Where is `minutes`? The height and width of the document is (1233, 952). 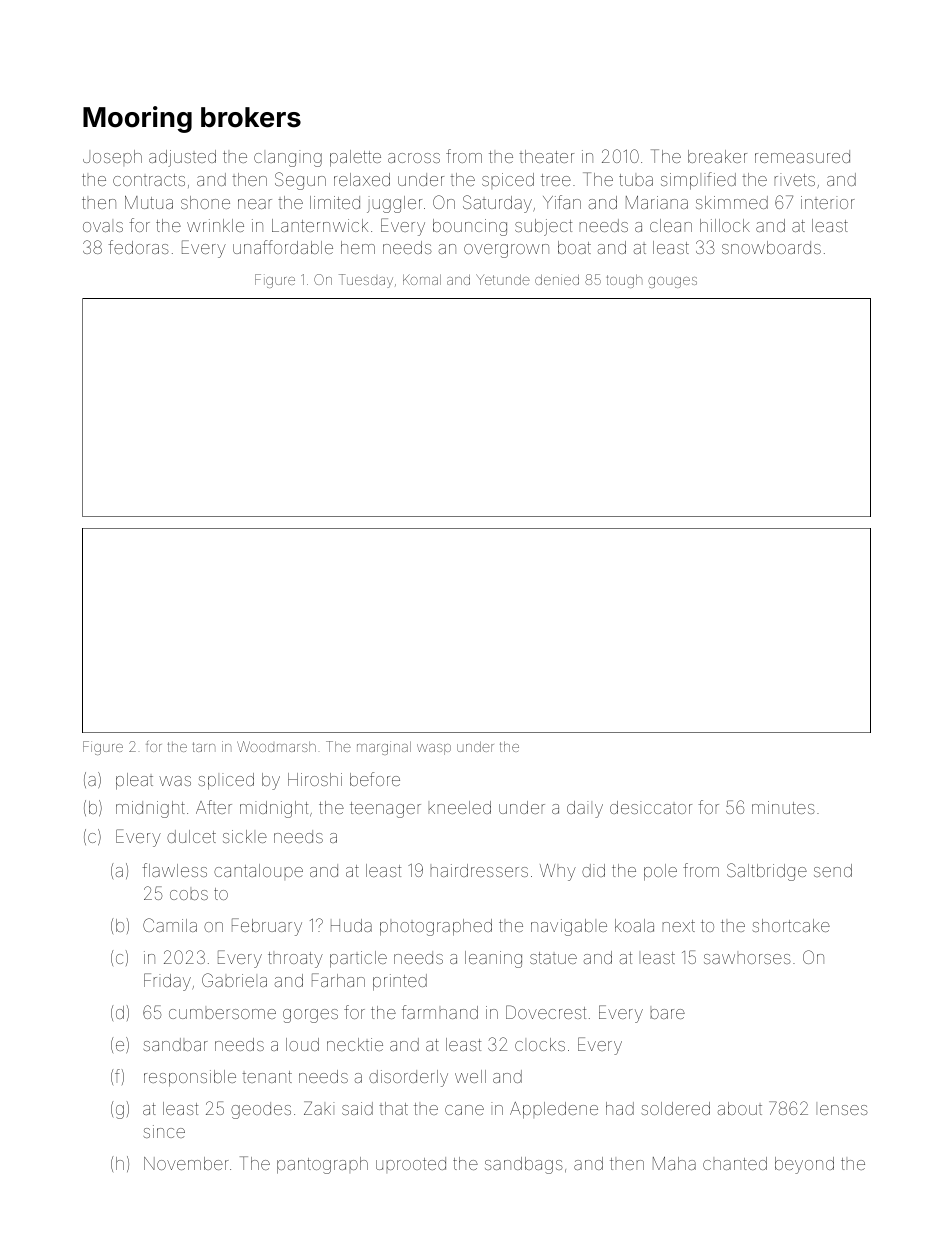 minutes is located at coordinates (783, 807).
